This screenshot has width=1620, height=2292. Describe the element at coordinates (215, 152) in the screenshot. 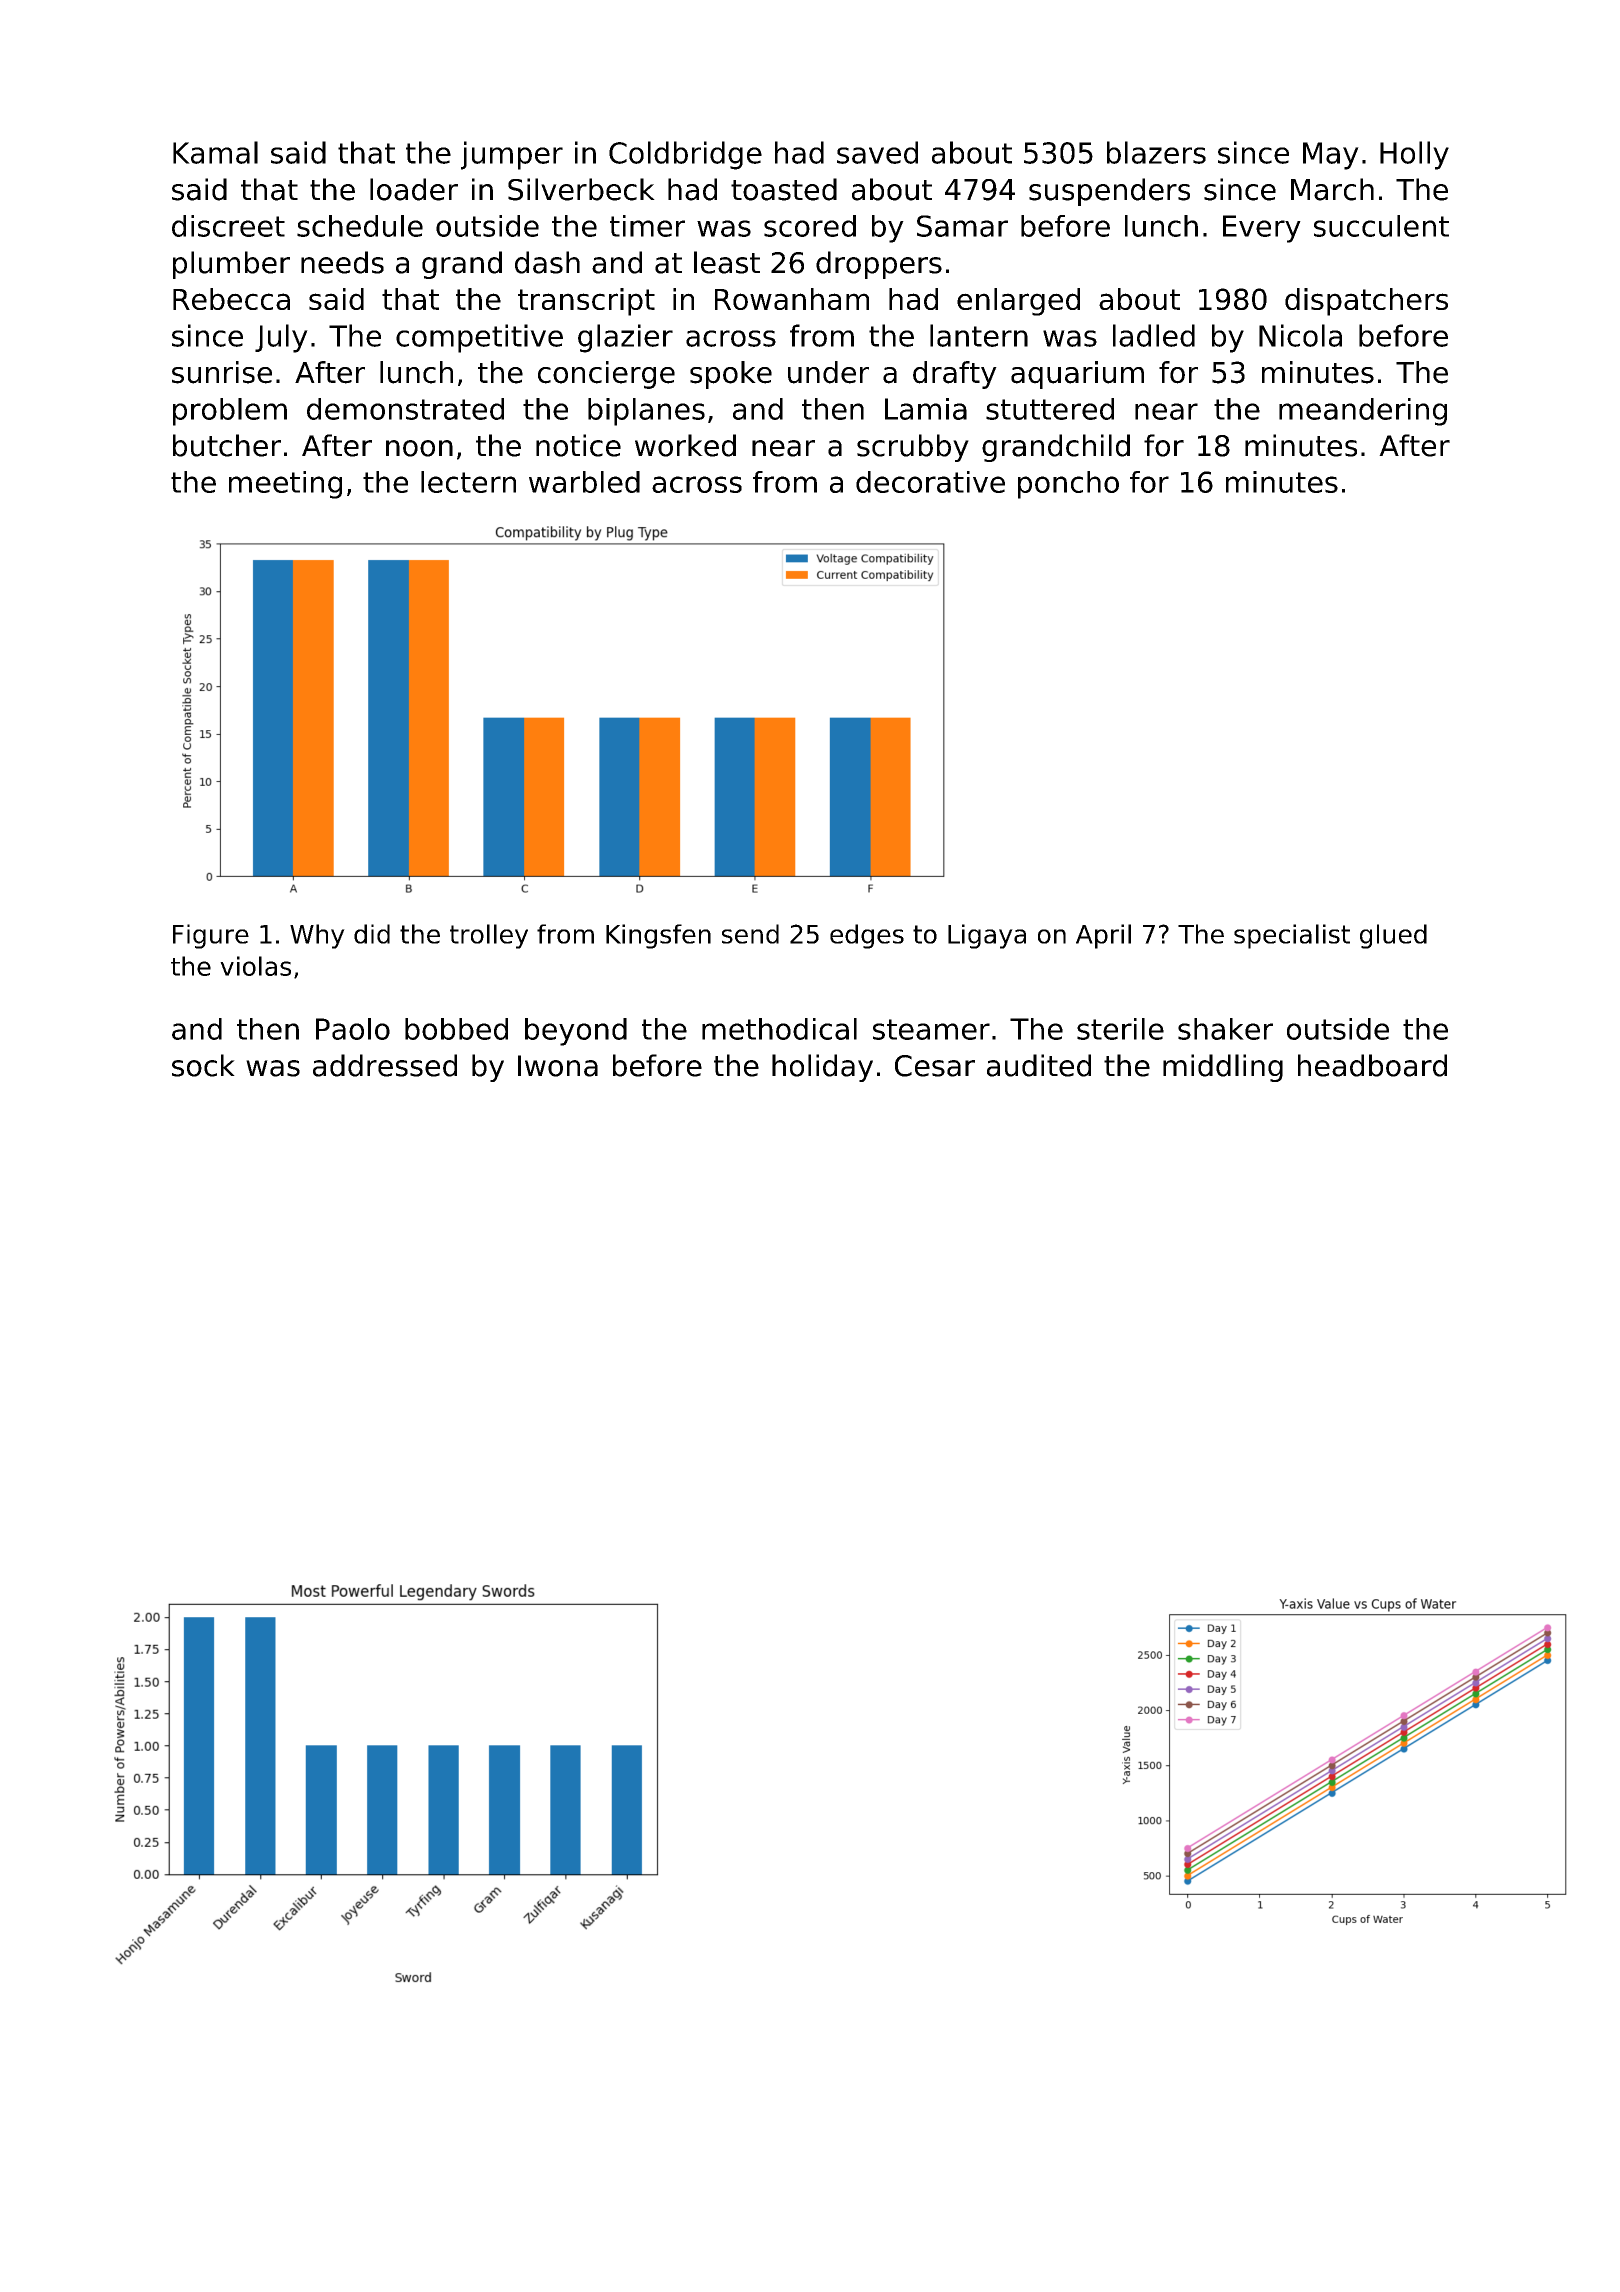

I see `Kamal` at that location.
